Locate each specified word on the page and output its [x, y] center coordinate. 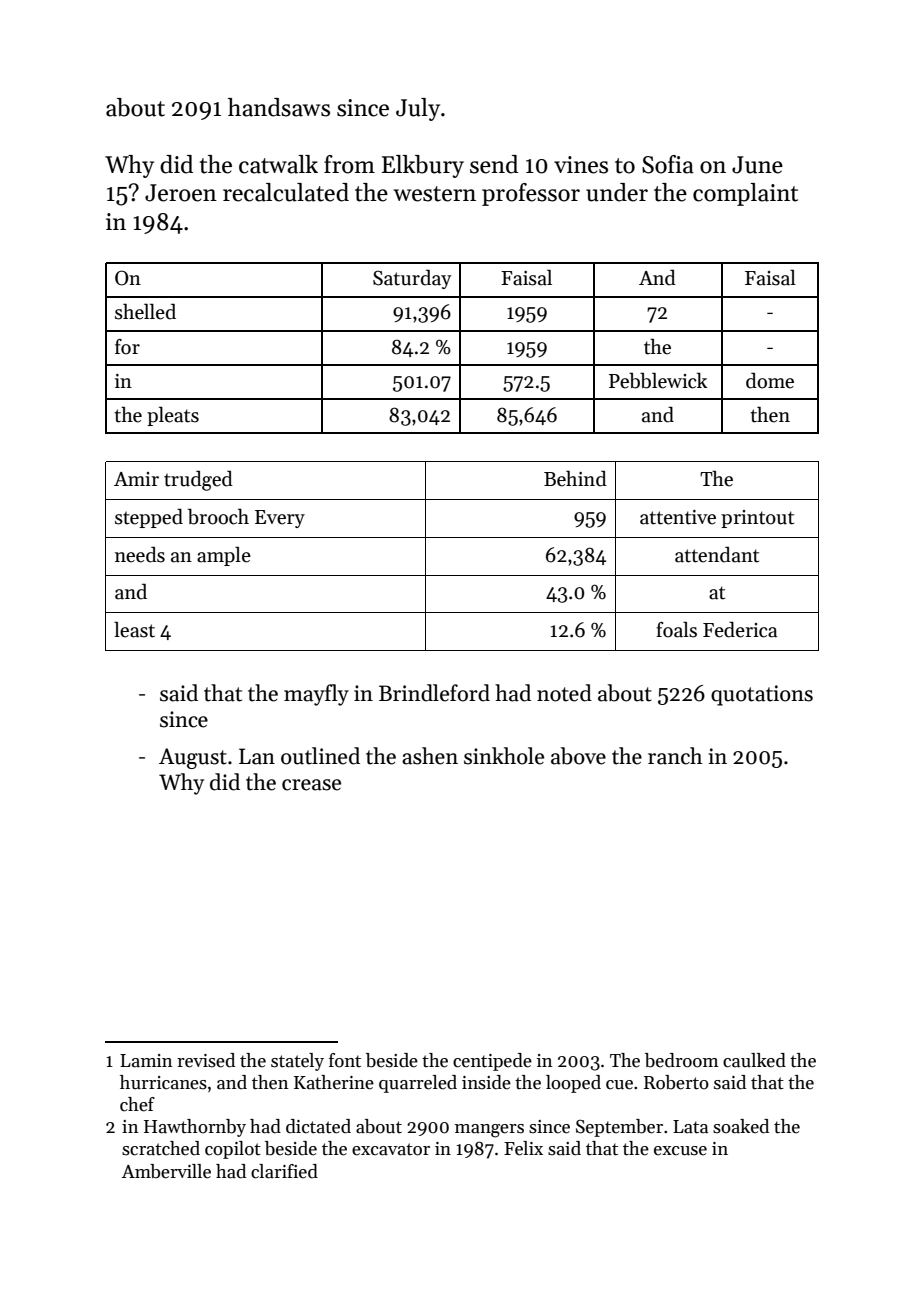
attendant [717, 554]
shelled [145, 311]
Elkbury [423, 166]
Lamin [146, 1061]
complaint [745, 194]
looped [573, 1084]
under [617, 192]
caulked [754, 1060]
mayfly [316, 695]
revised [206, 1060]
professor [531, 194]
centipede [492, 1062]
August [193, 758]
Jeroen [181, 193]
